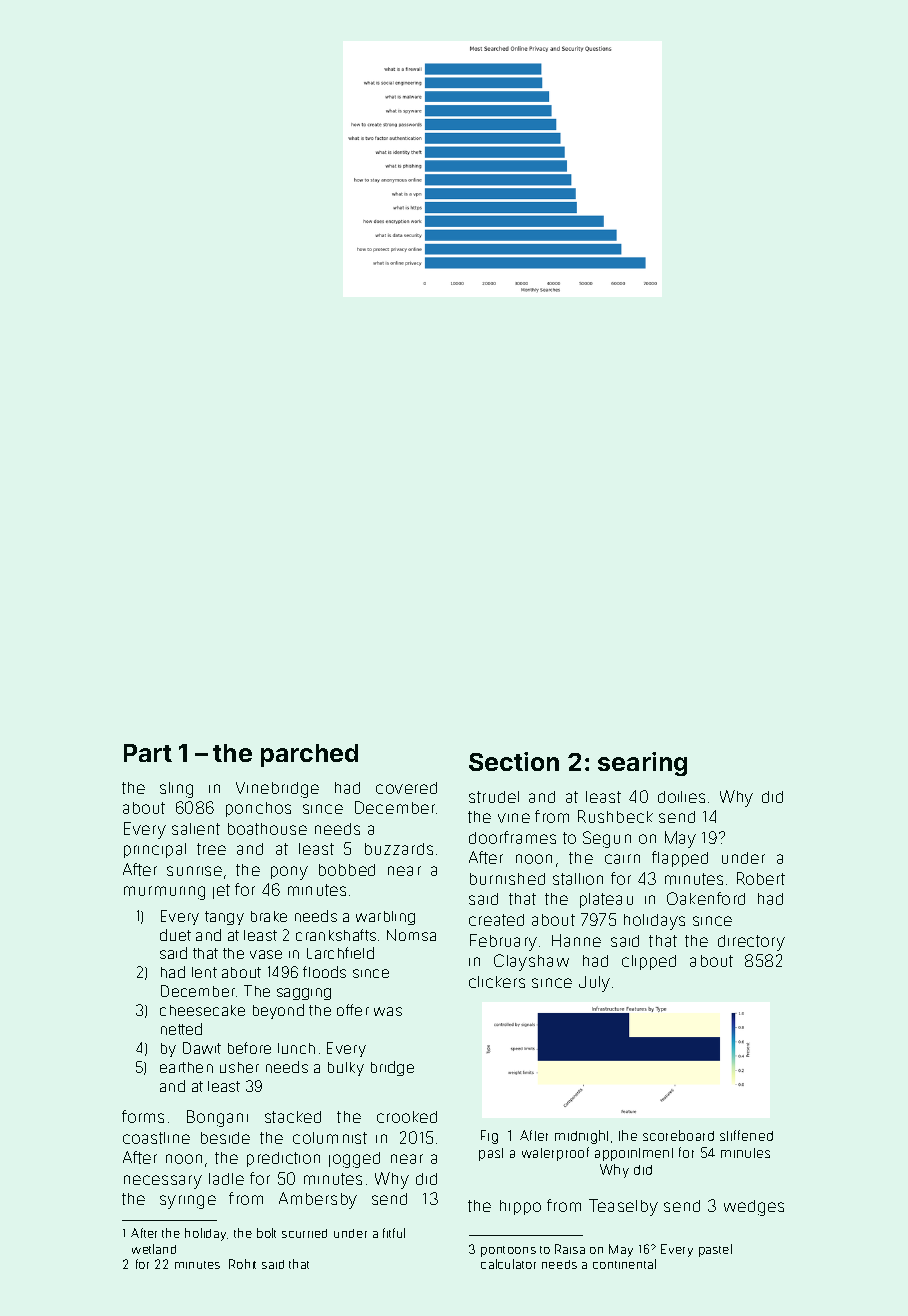  What do you see at coordinates (507, 879) in the page?
I see `burnished` at bounding box center [507, 879].
